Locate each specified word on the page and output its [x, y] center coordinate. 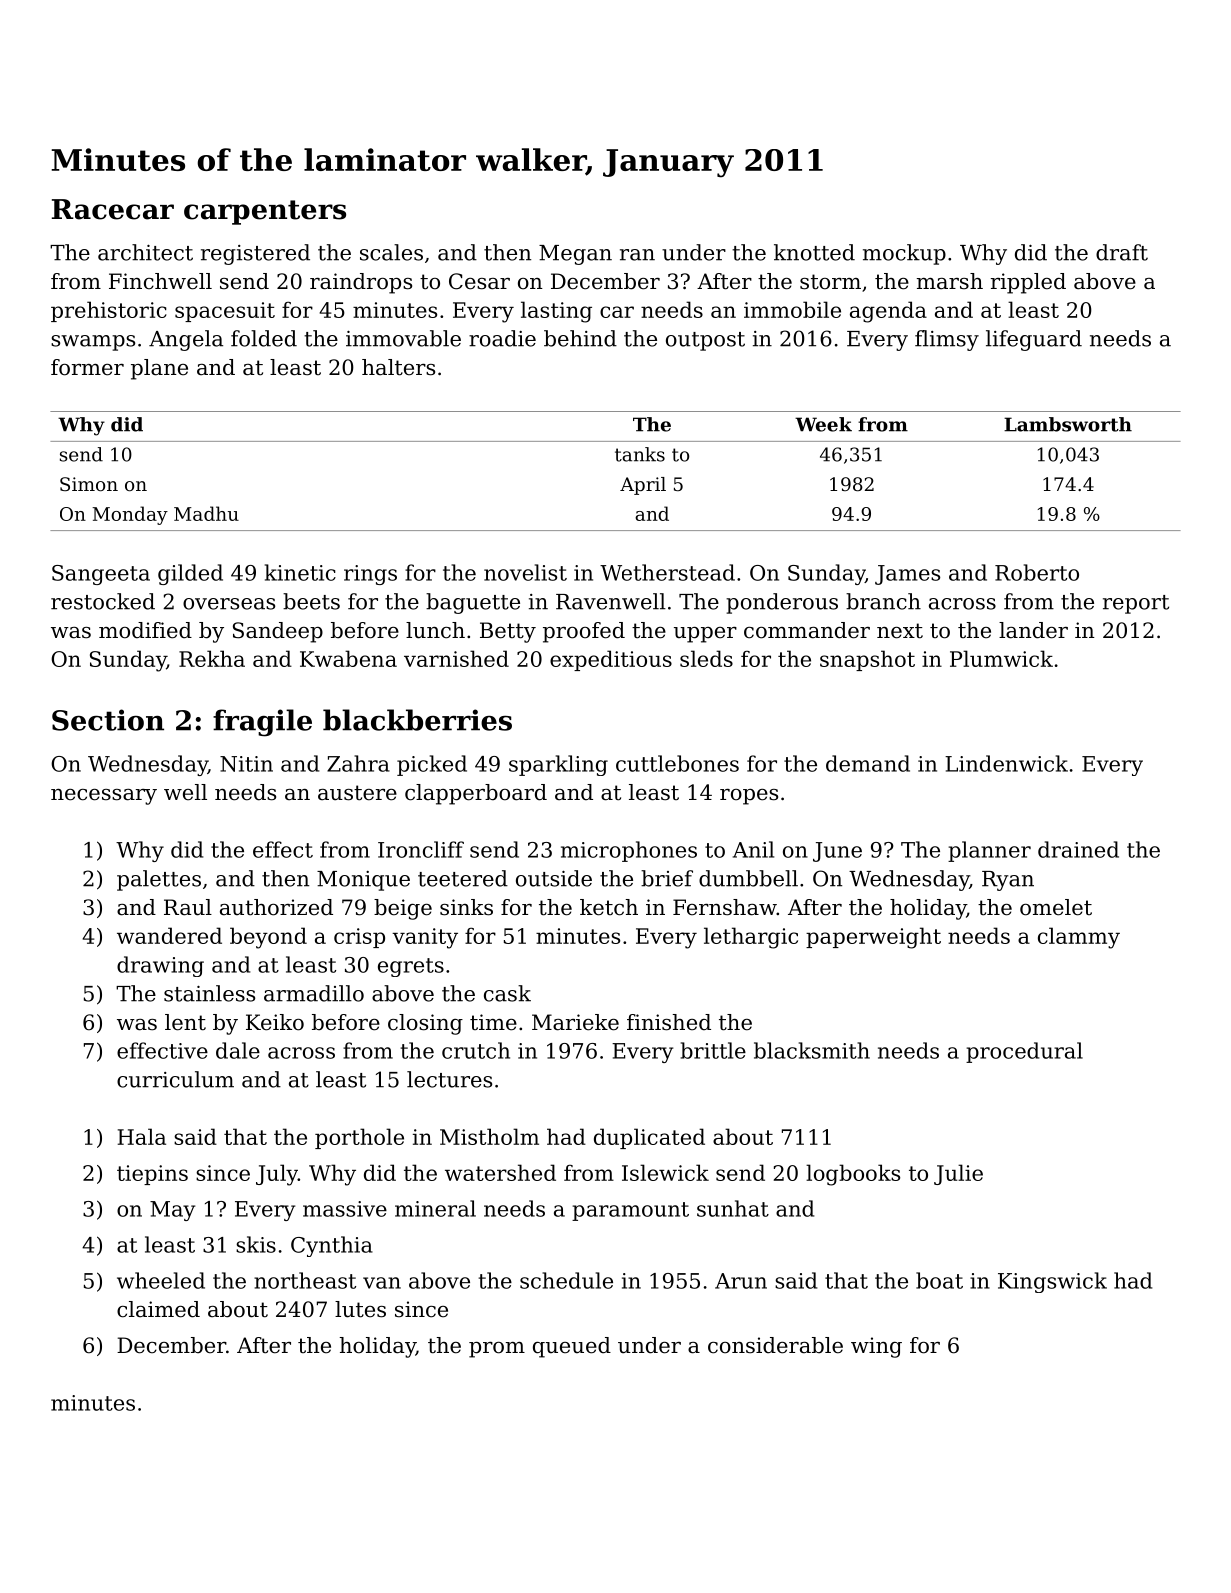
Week [823, 424]
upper [705, 635]
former [87, 367]
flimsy [947, 340]
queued [572, 1347]
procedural [1024, 1052]
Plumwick [1001, 658]
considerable [775, 1345]
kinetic [300, 572]
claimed [158, 1309]
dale [238, 1050]
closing [425, 1024]
